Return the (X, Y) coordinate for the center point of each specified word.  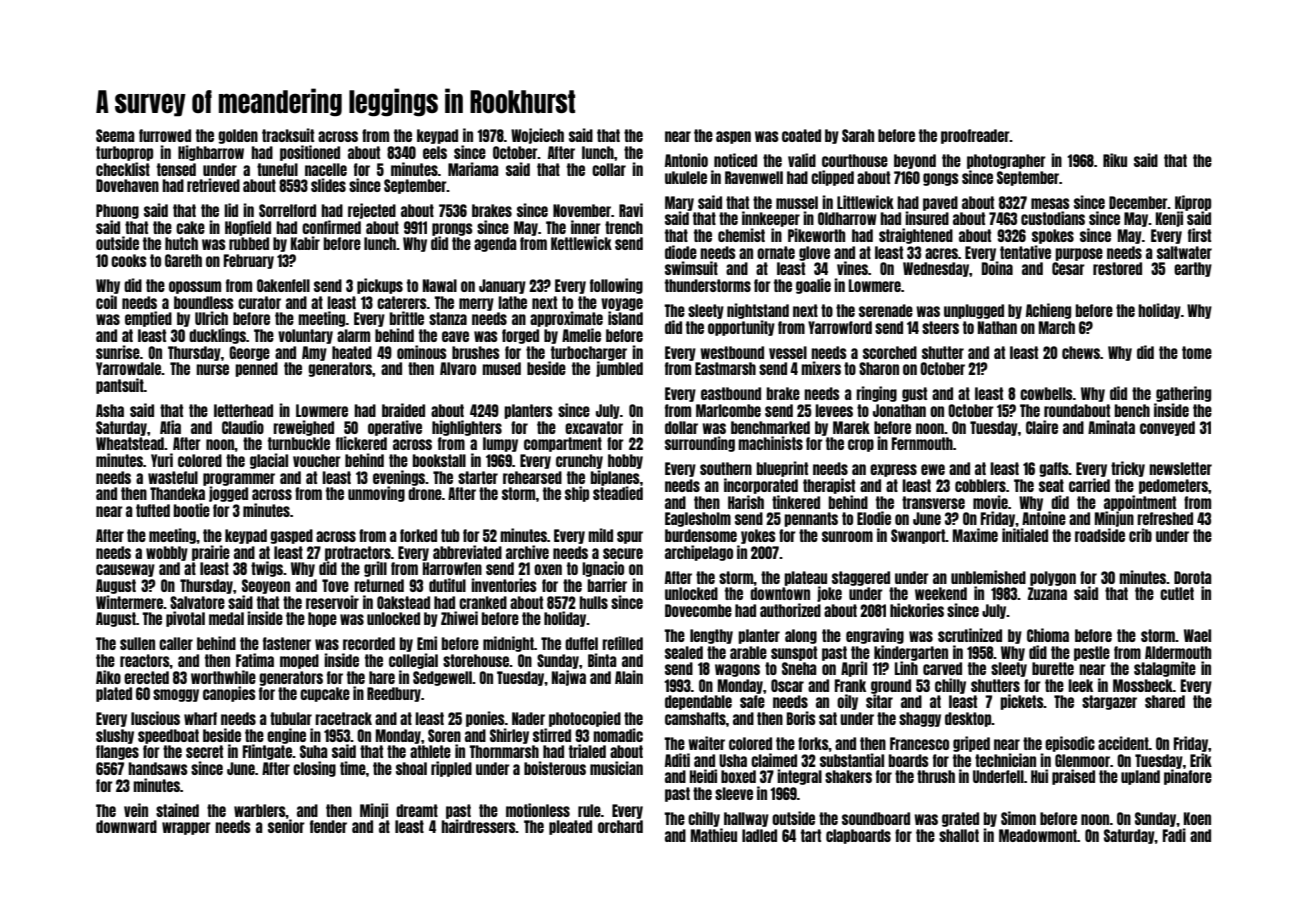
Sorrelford (287, 210)
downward (126, 826)
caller (176, 643)
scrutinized (970, 635)
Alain (629, 677)
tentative (1025, 252)
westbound (732, 352)
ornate (776, 252)
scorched (890, 352)
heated (352, 352)
